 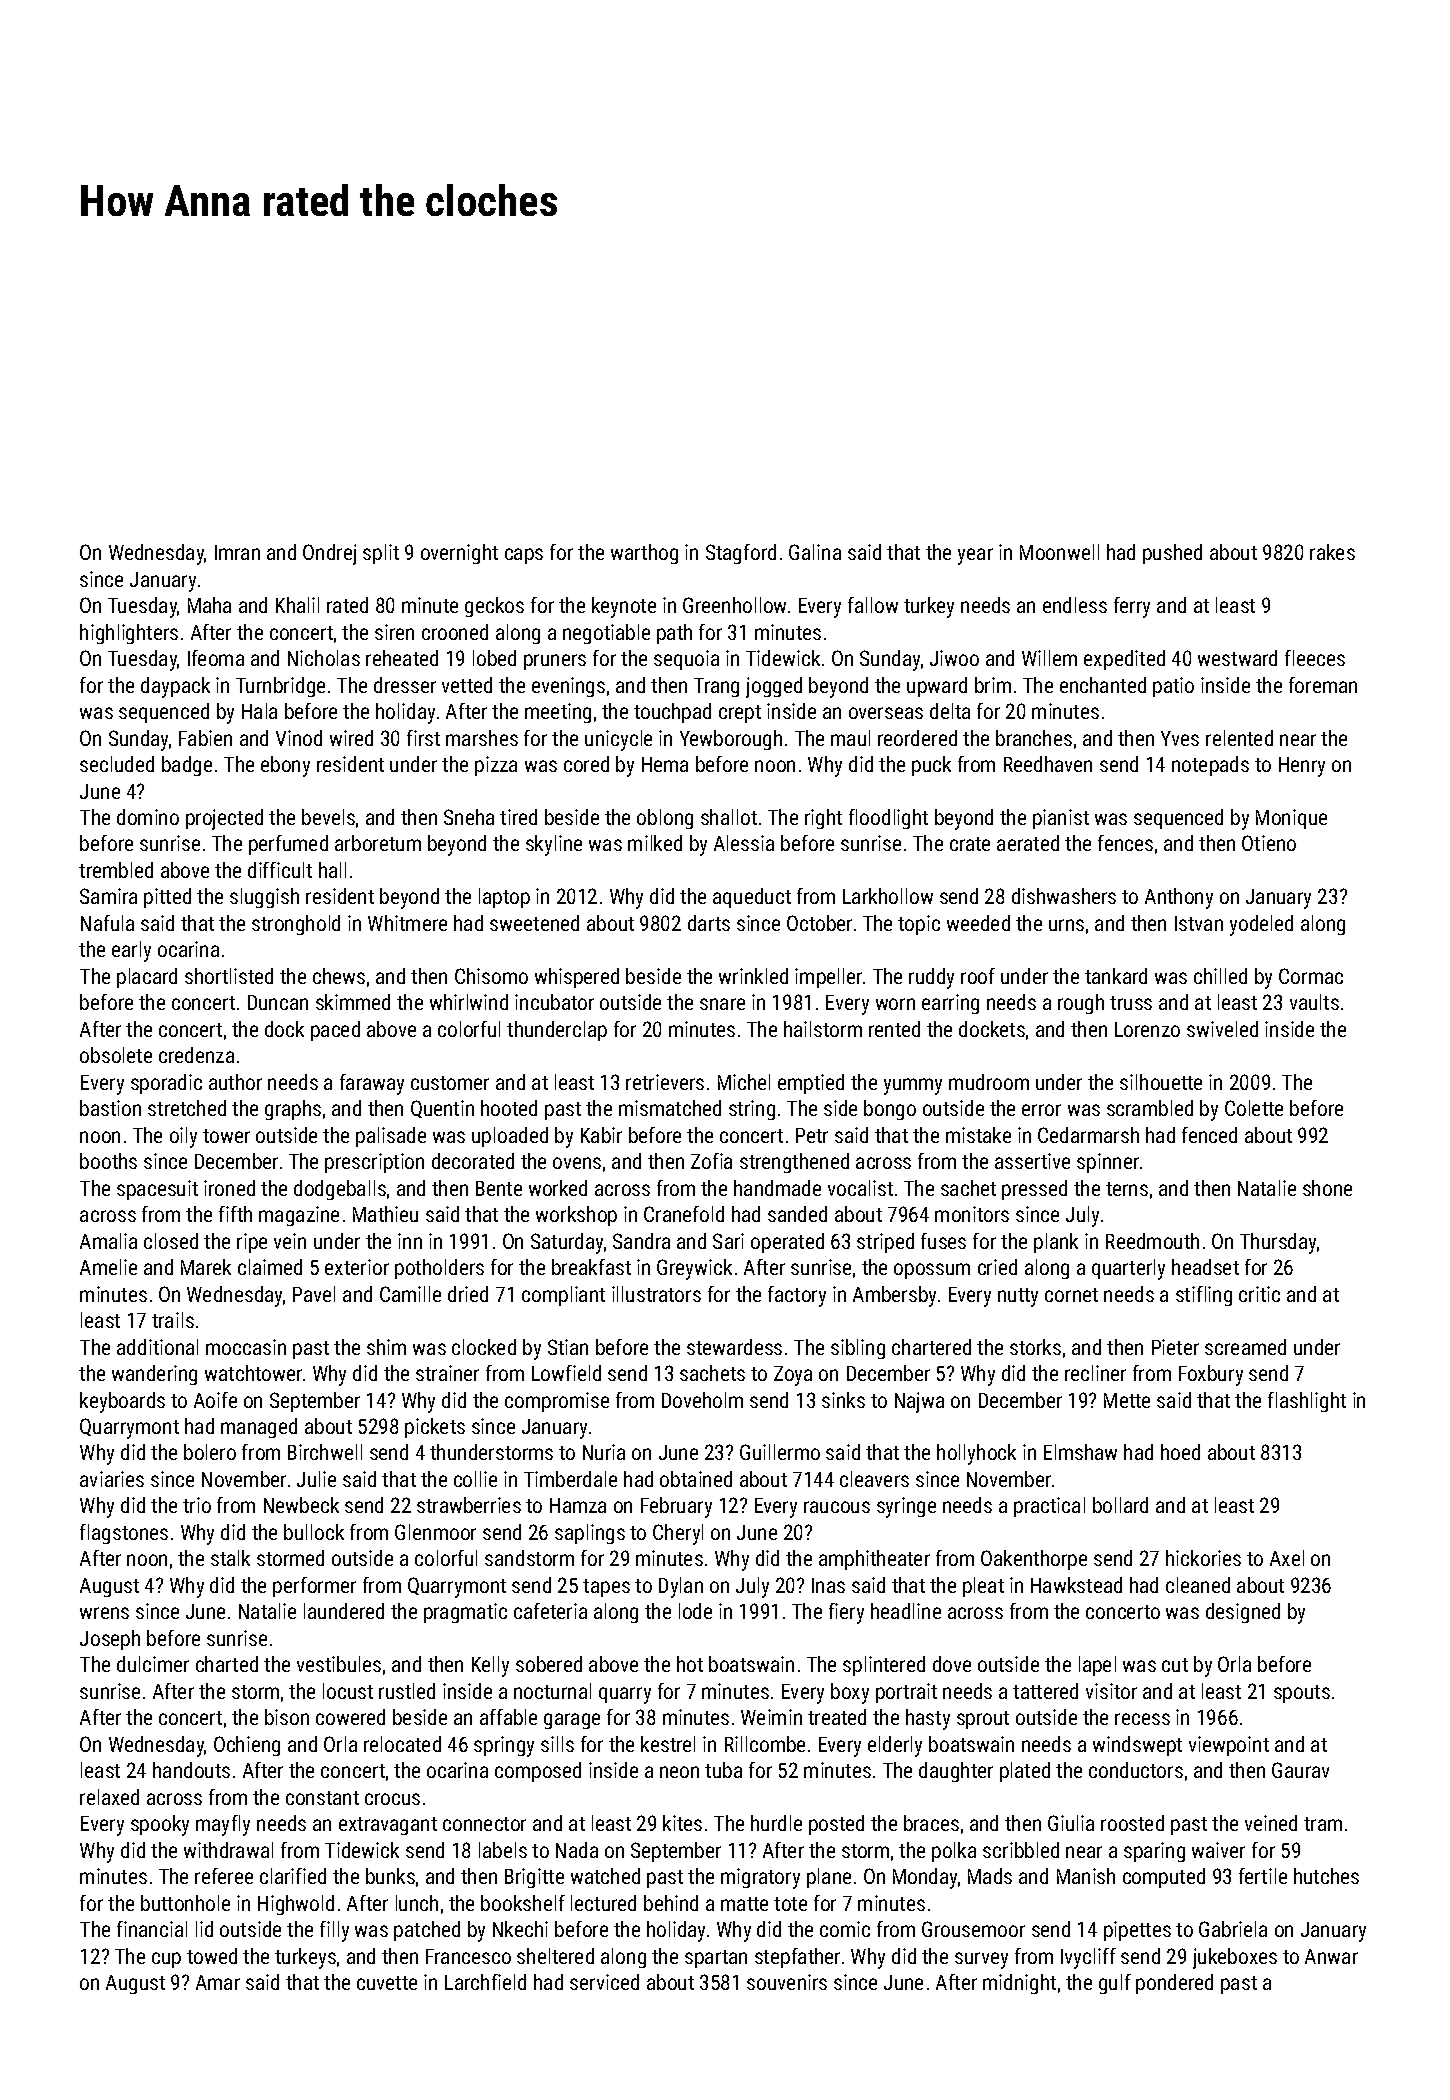 I want to click on Nuria, so click(x=604, y=1452).
